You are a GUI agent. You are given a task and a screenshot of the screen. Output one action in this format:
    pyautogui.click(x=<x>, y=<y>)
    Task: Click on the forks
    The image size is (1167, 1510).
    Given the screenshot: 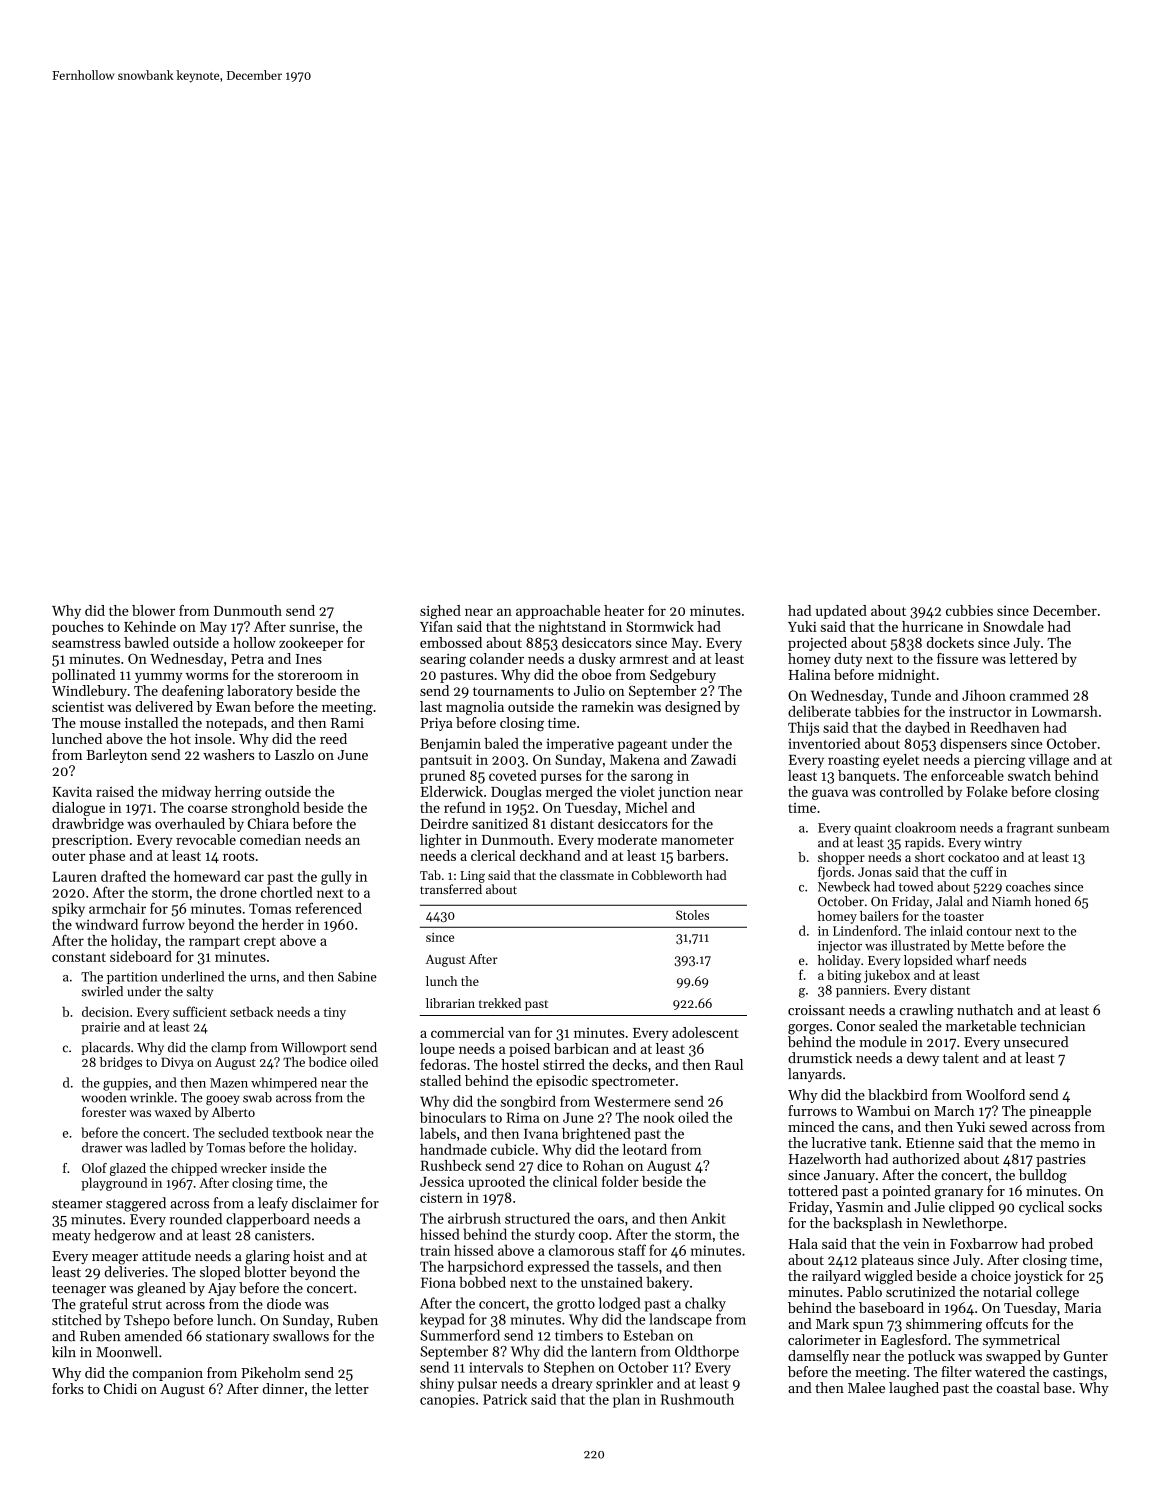 What is the action you would take?
    pyautogui.click(x=68, y=1388)
